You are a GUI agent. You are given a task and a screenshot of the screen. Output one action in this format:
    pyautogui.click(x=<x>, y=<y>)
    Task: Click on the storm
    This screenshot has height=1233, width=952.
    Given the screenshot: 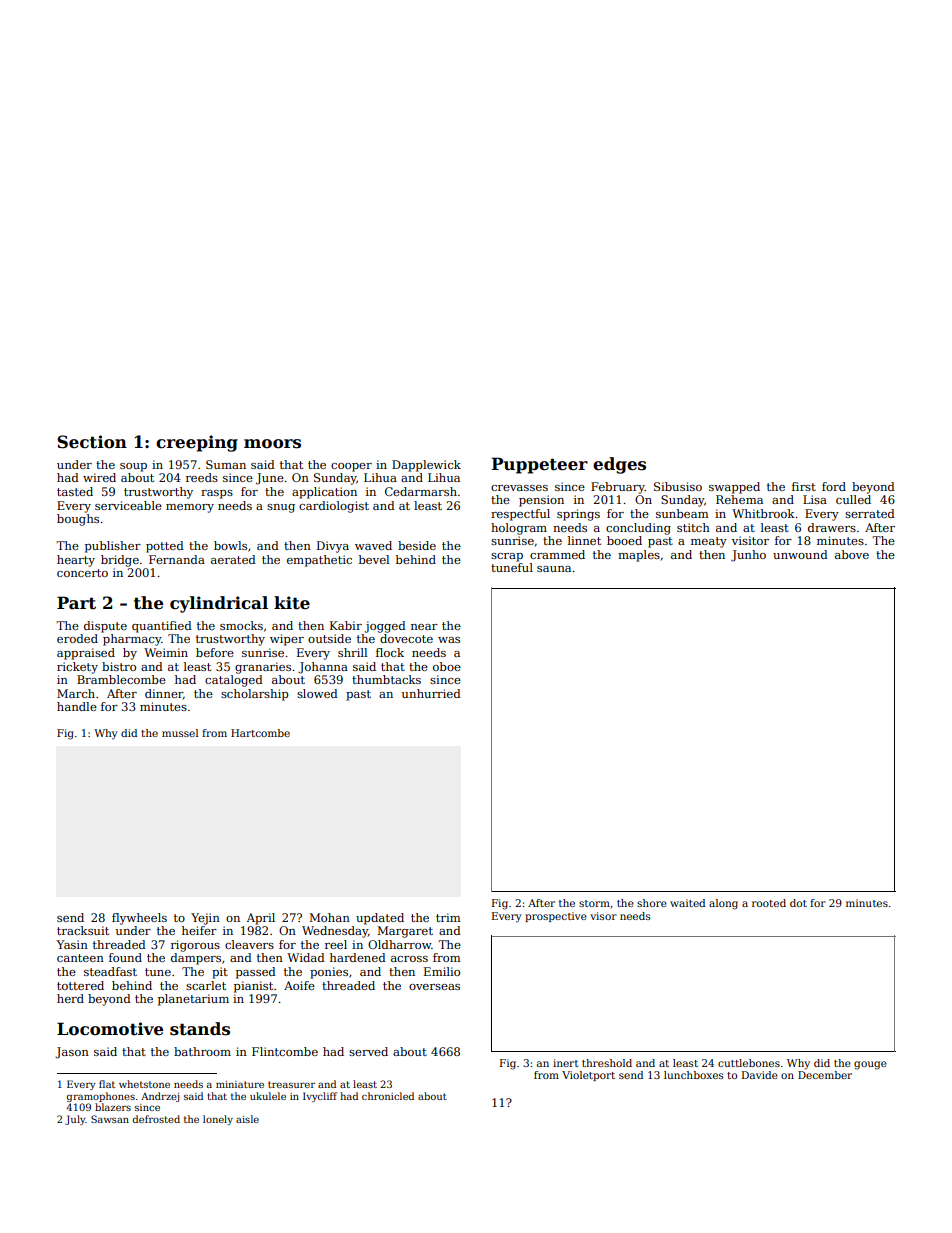 What is the action you would take?
    pyautogui.click(x=594, y=903)
